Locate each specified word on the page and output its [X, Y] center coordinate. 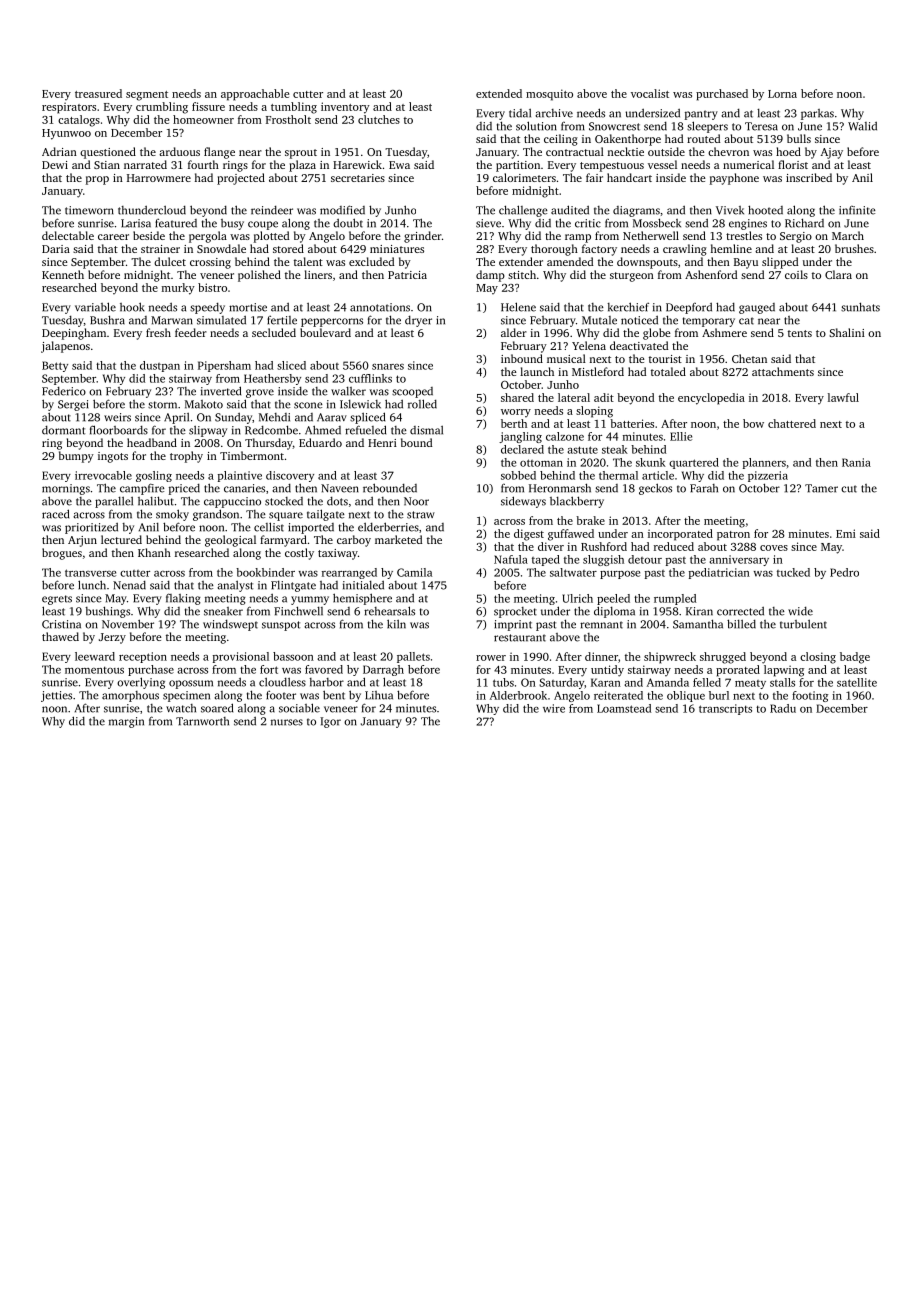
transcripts [725, 709]
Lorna [782, 94]
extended [499, 93]
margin [126, 722]
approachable [255, 95]
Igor [330, 722]
